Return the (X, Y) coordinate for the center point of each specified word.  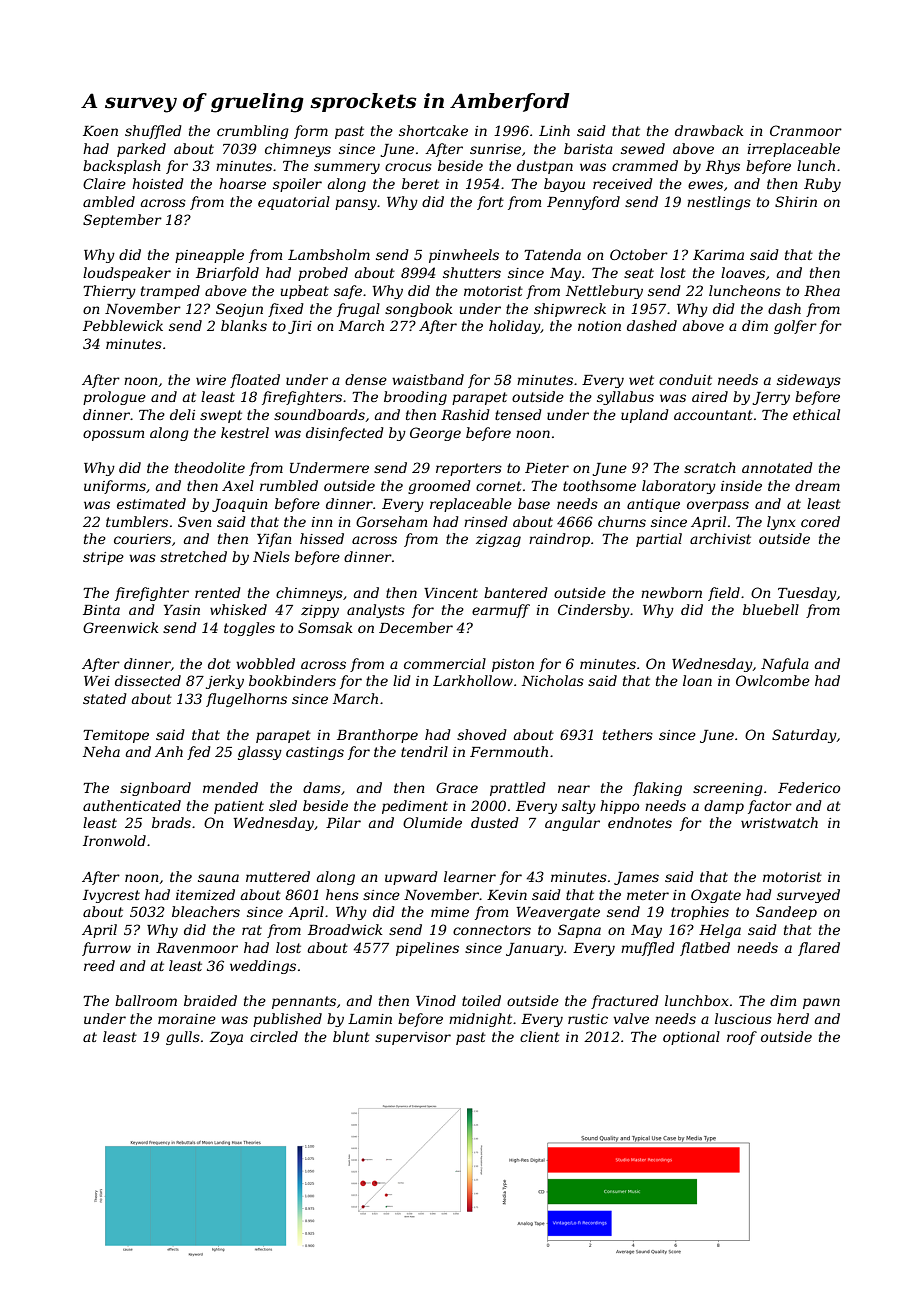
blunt (351, 1036)
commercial (445, 663)
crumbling (253, 132)
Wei (97, 681)
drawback (709, 130)
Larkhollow (473, 680)
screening (728, 789)
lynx (781, 523)
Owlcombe (773, 680)
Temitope (116, 736)
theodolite (210, 467)
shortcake (433, 130)
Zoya (226, 1038)
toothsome (599, 485)
